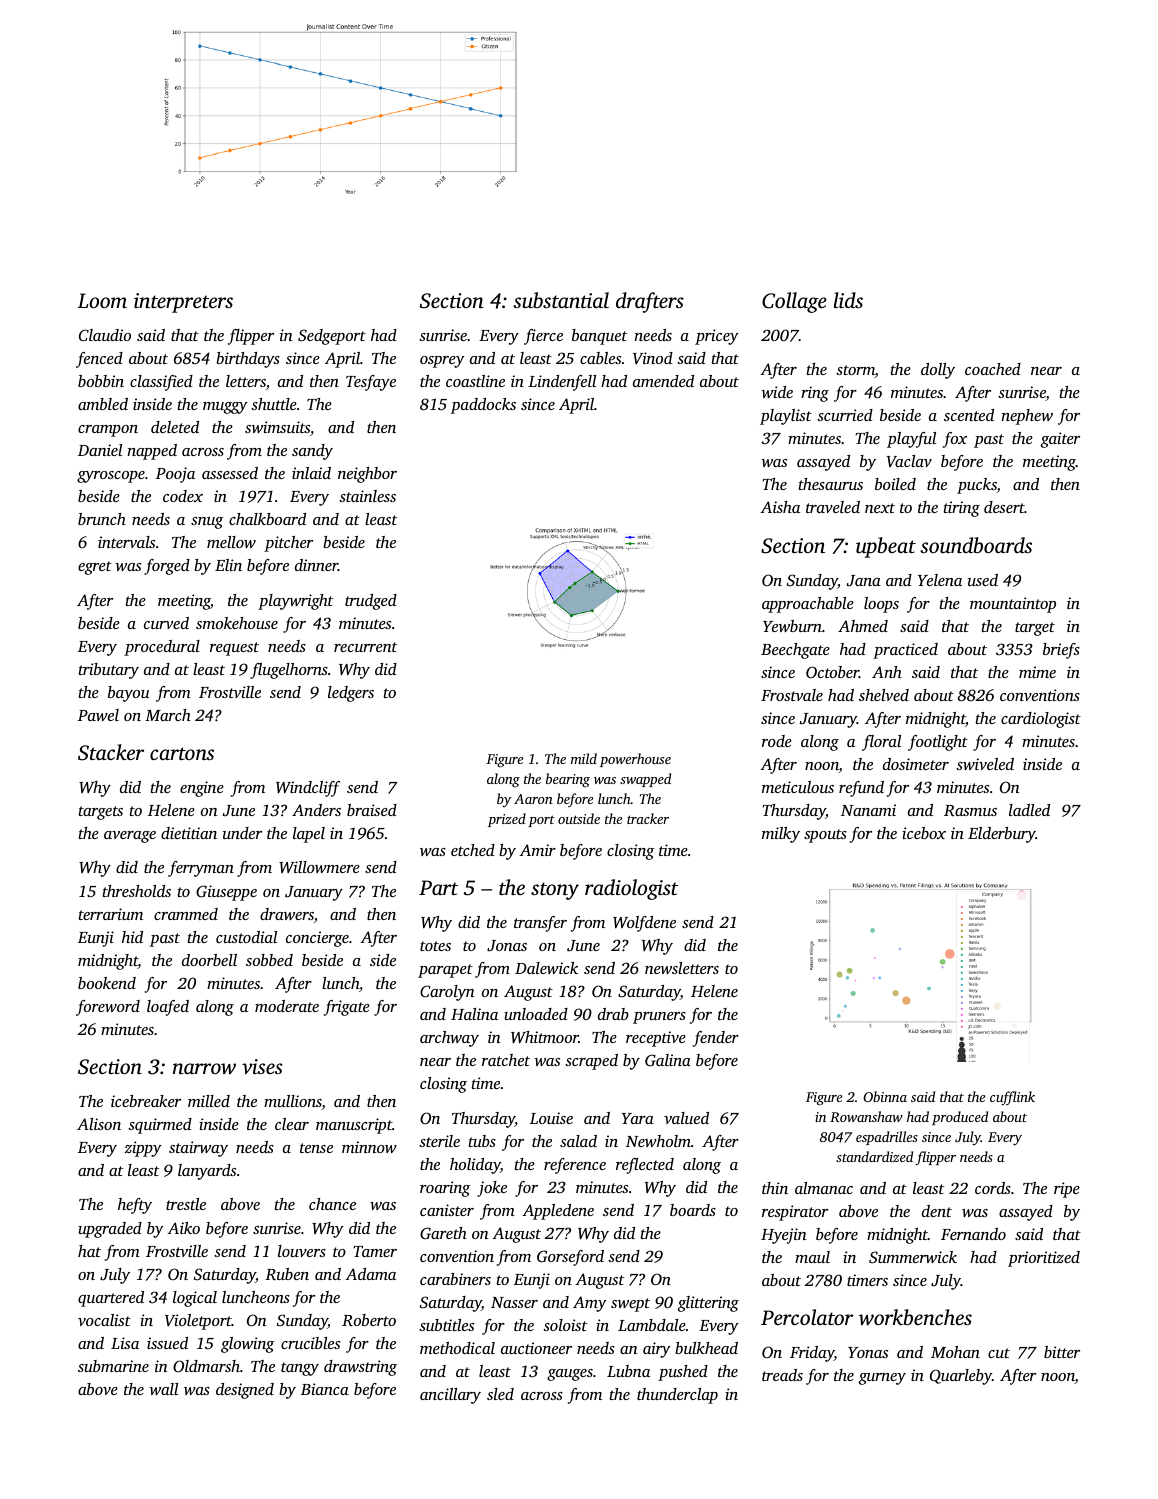  Describe the element at coordinates (716, 337) in the screenshot. I see `pricey` at that location.
